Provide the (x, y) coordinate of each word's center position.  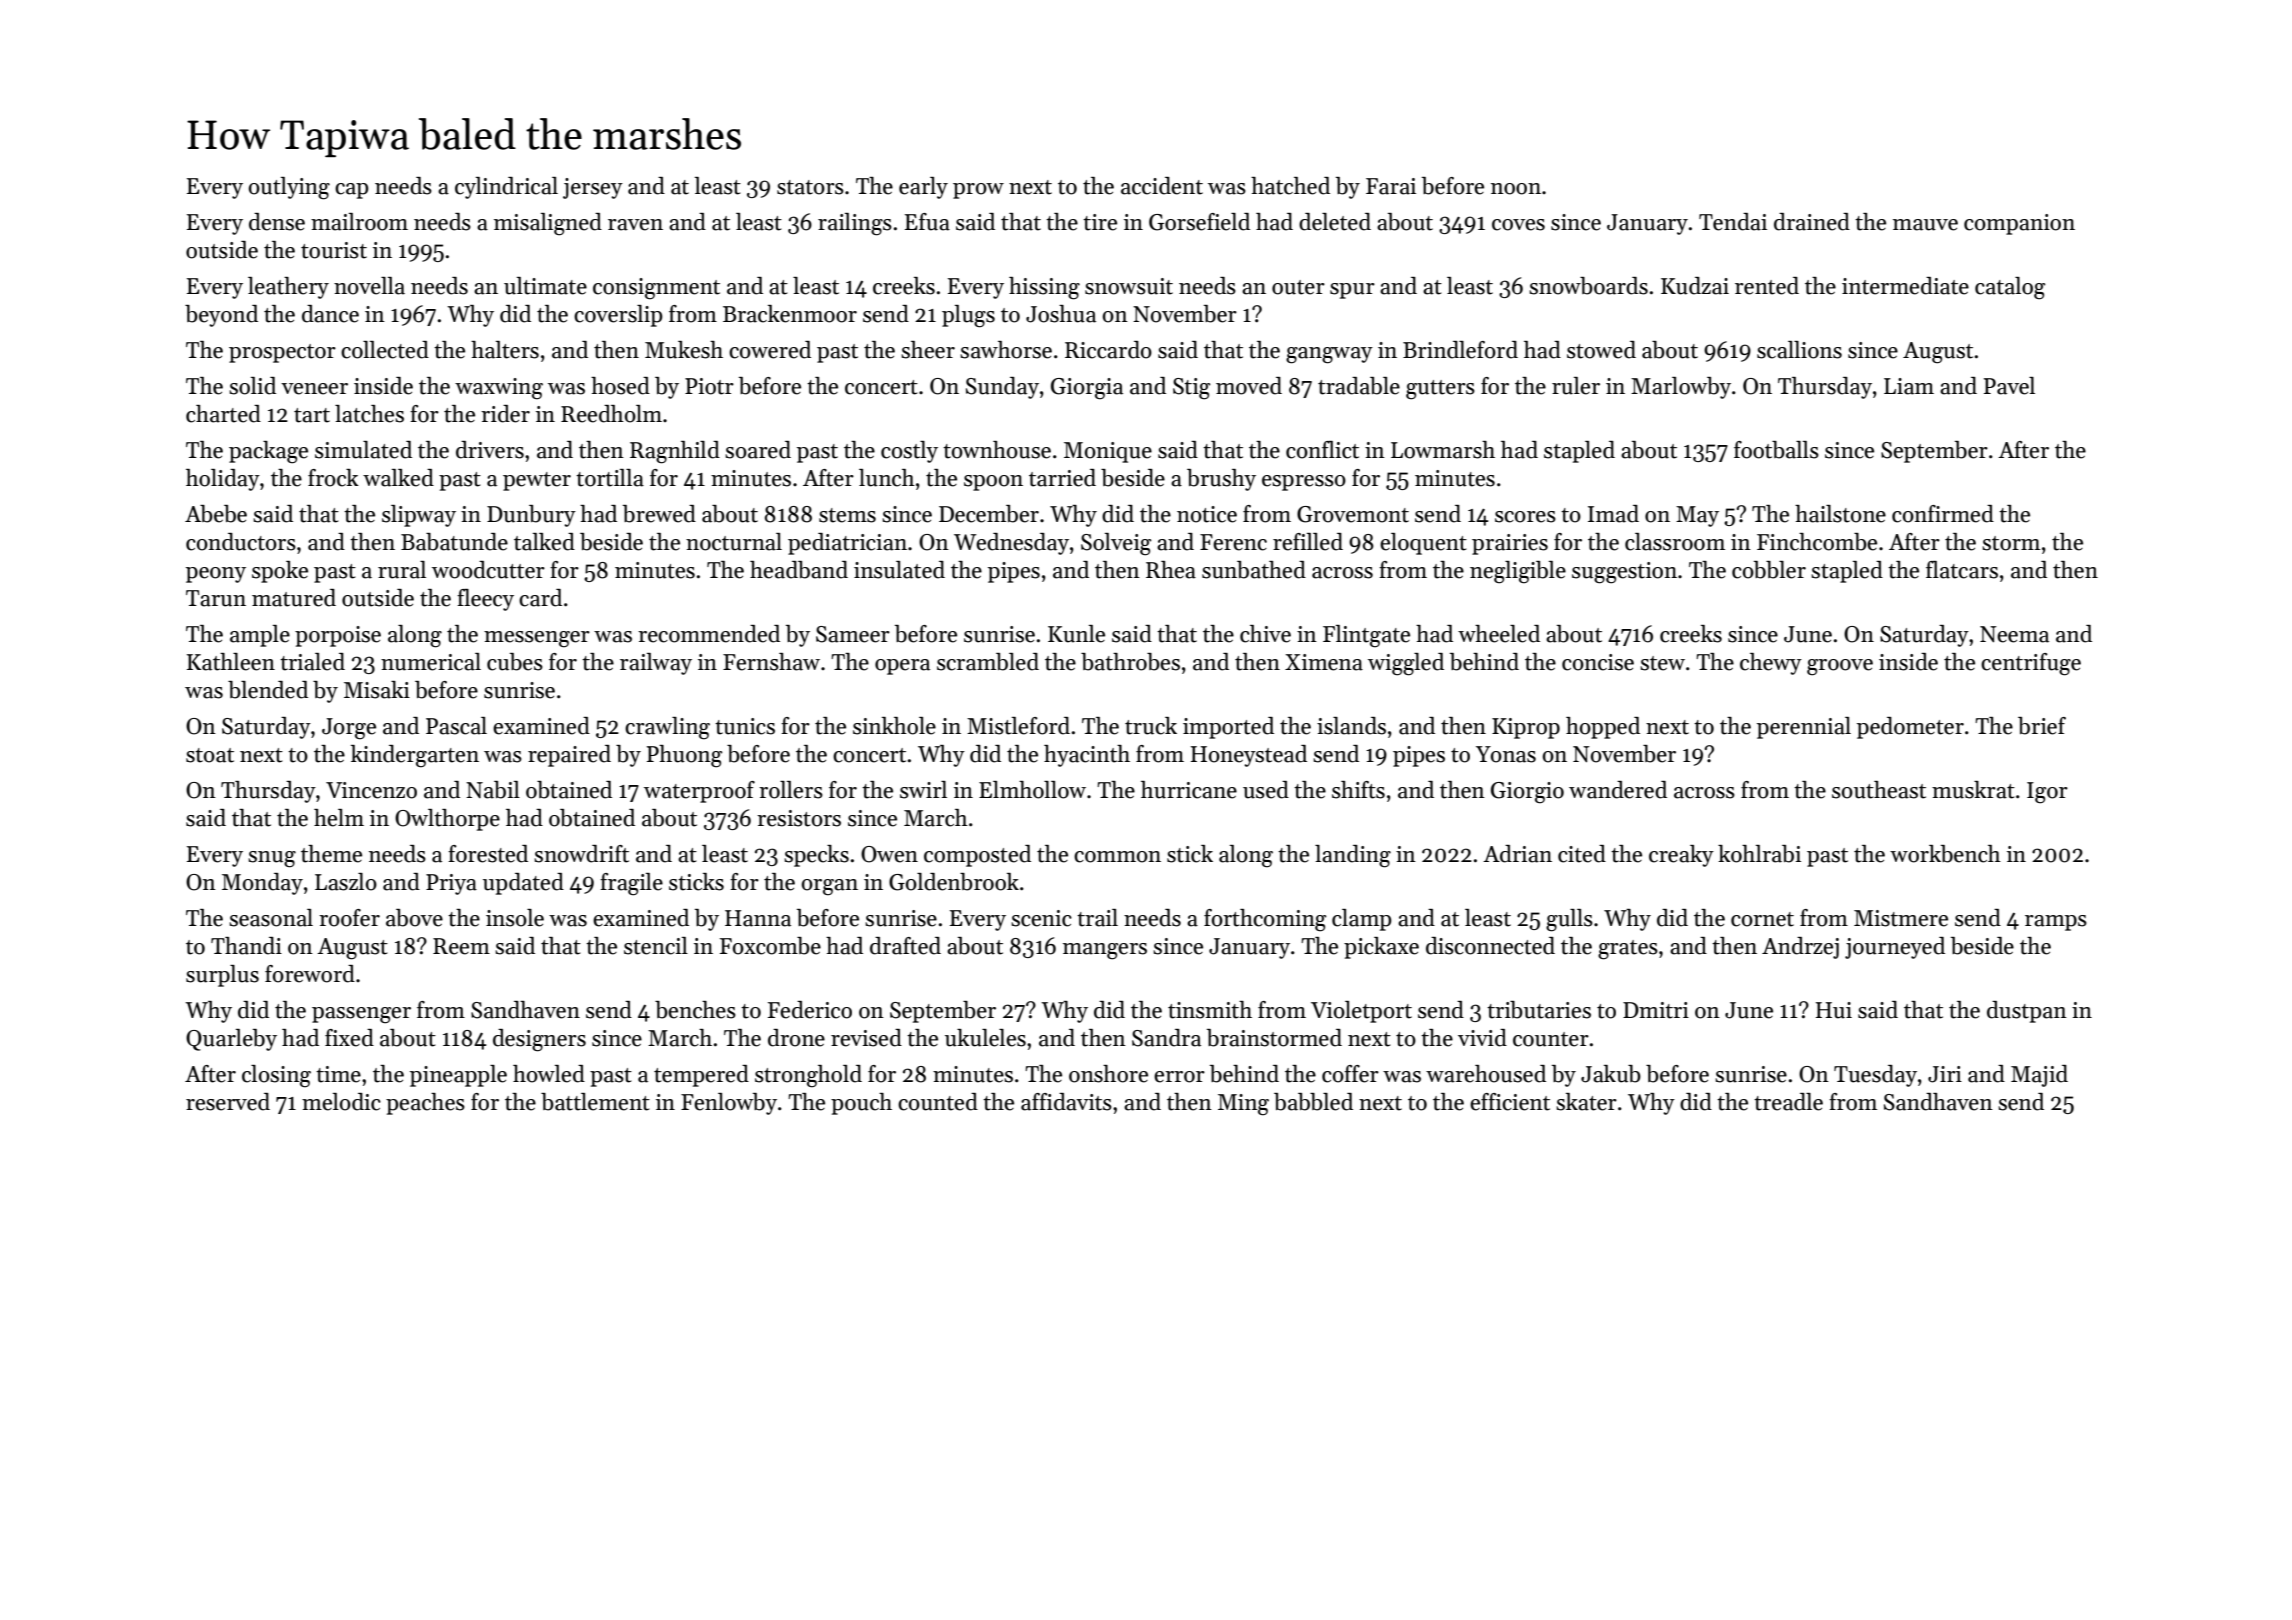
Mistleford (1018, 726)
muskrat (1973, 790)
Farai (1391, 186)
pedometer (1910, 728)
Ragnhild (675, 452)
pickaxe (1381, 948)
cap (352, 191)
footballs (1776, 450)
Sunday (1002, 388)
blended (268, 690)
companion (2019, 224)
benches (695, 1010)
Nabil (493, 790)
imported (1228, 728)
